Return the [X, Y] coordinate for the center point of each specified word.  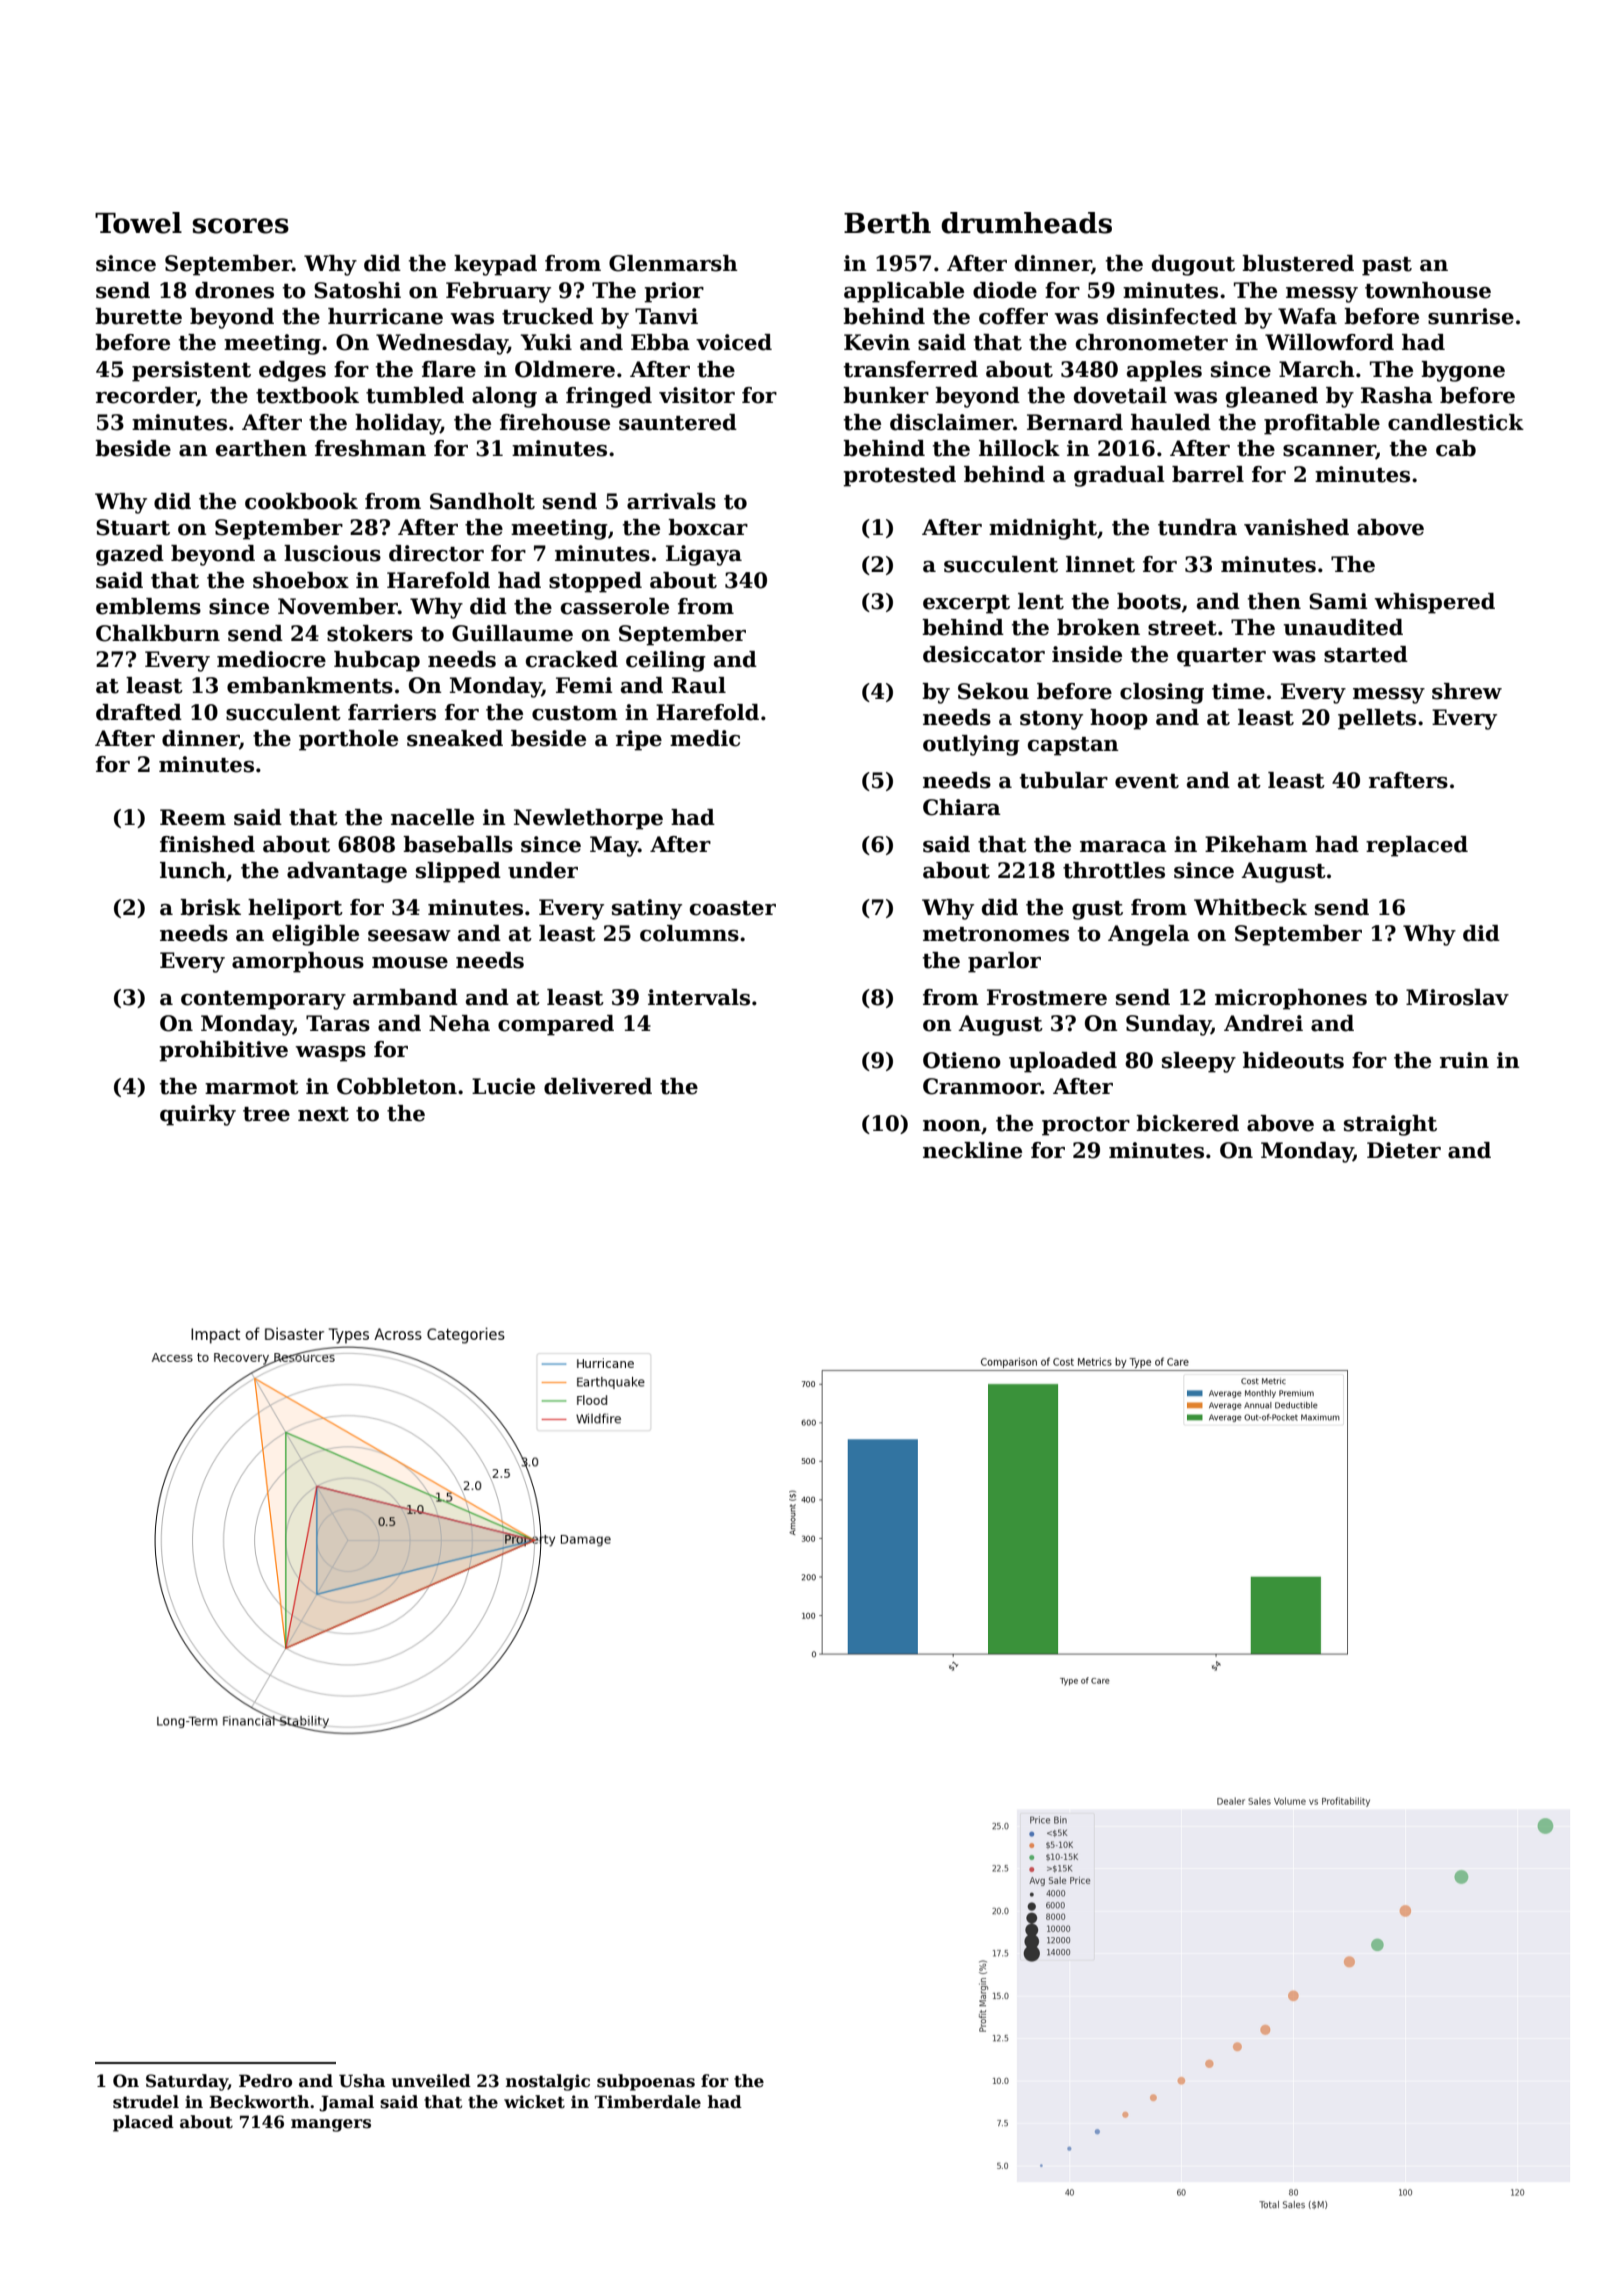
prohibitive [223, 1051]
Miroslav [1457, 997]
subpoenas [646, 2082]
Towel [138, 223]
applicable [904, 292]
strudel [146, 2102]
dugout [1193, 265]
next [323, 1114]
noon [952, 1126]
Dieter [1404, 1150]
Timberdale [648, 2102]
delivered [598, 1086]
